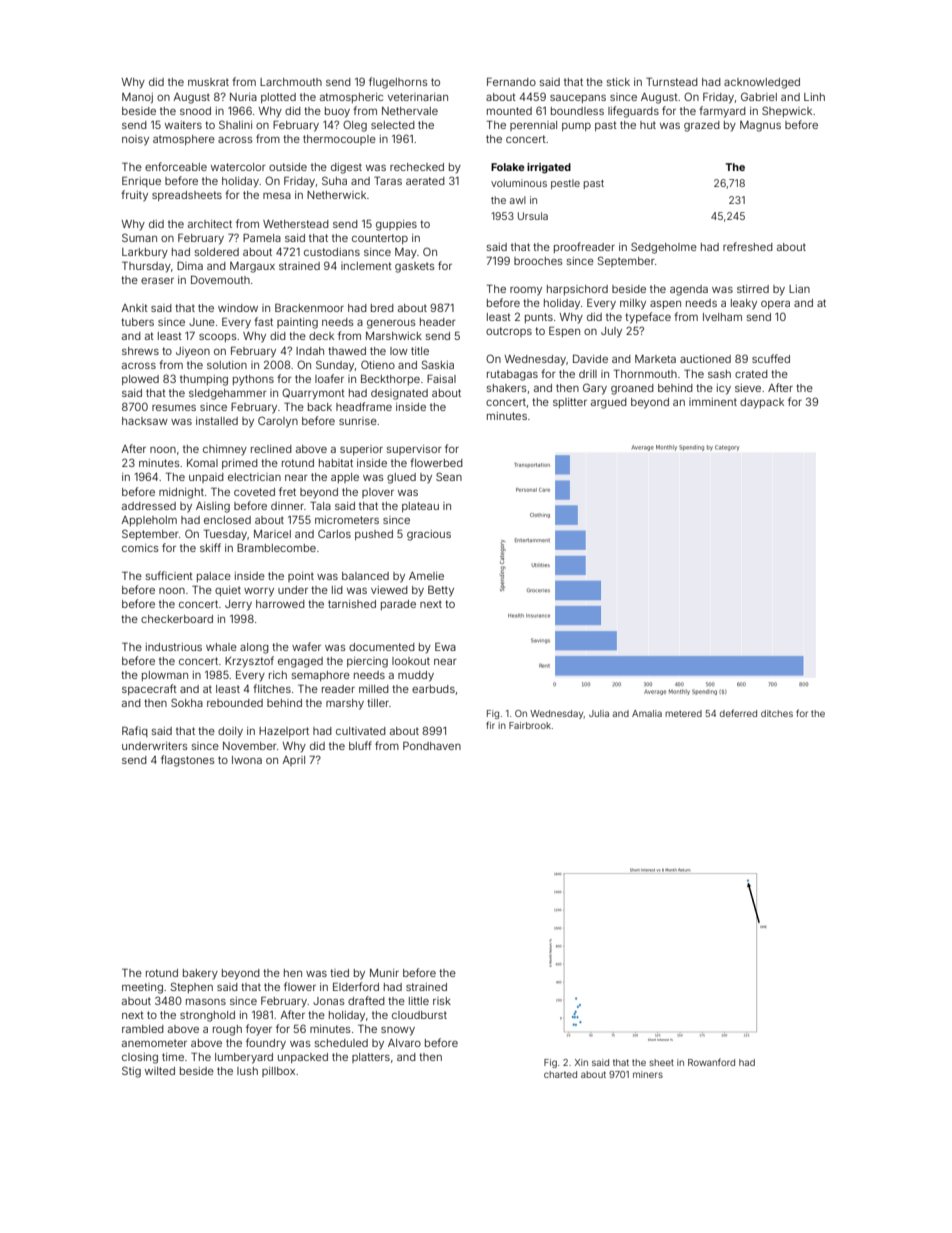 Image resolution: width=952 pixels, height=1233 pixels. Describe the element at coordinates (711, 1062) in the image. I see `Rowanford` at that location.
